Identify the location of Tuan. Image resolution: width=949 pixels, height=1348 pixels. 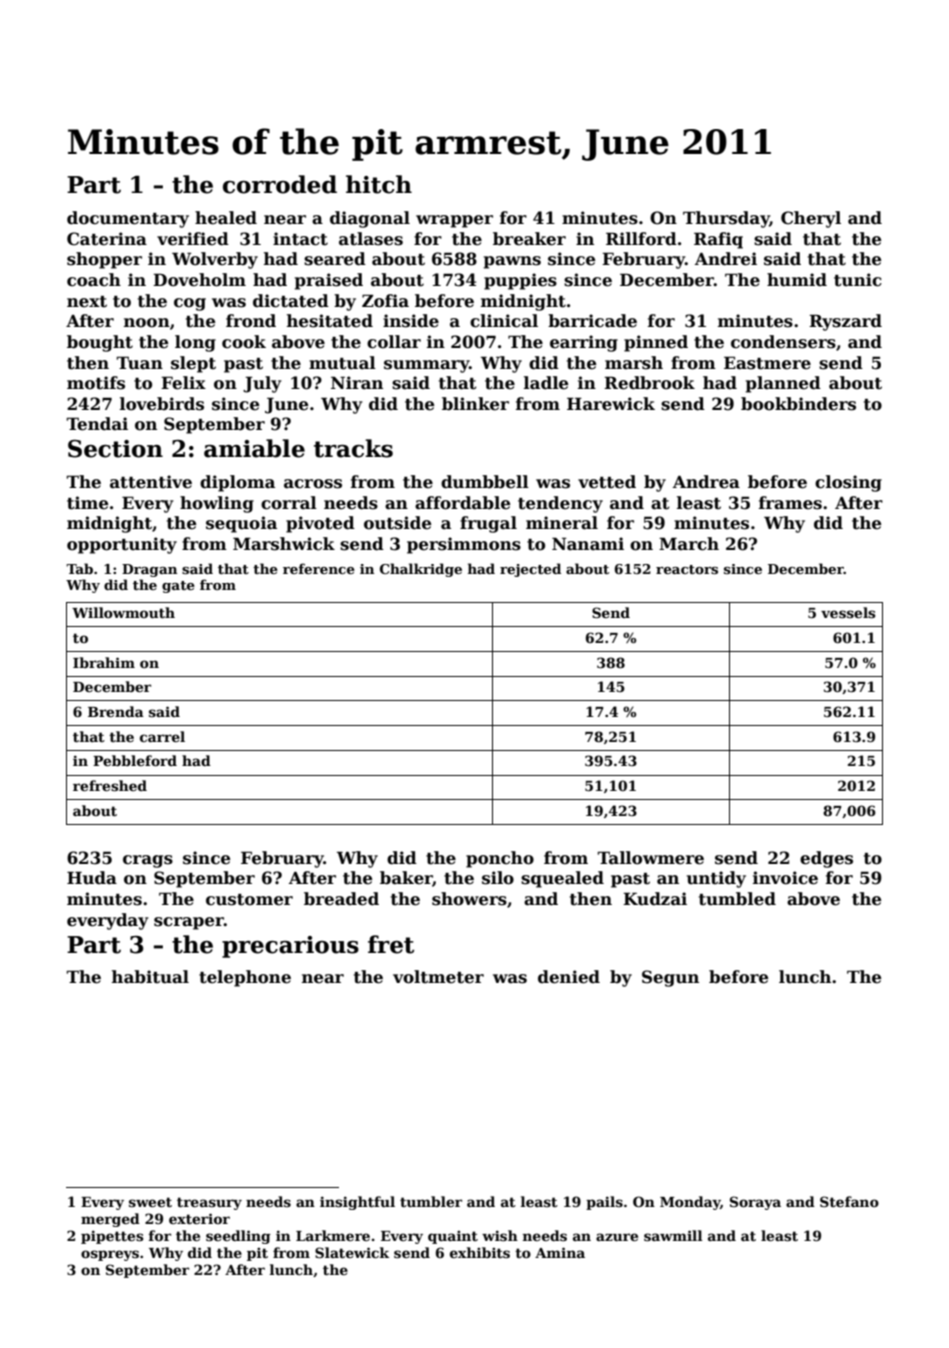
(140, 363).
